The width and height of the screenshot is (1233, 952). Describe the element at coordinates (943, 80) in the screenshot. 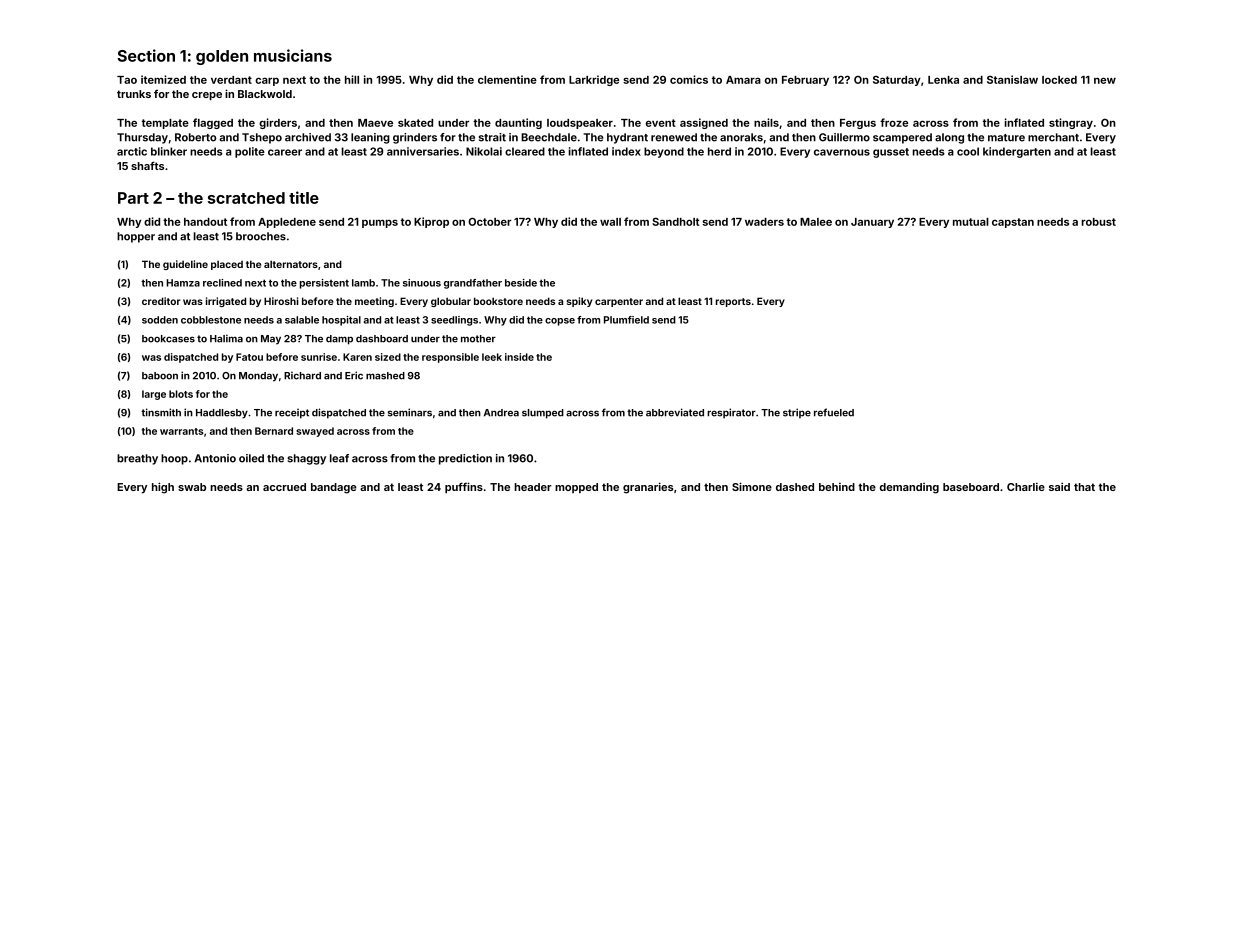

I see `Lenka` at that location.
